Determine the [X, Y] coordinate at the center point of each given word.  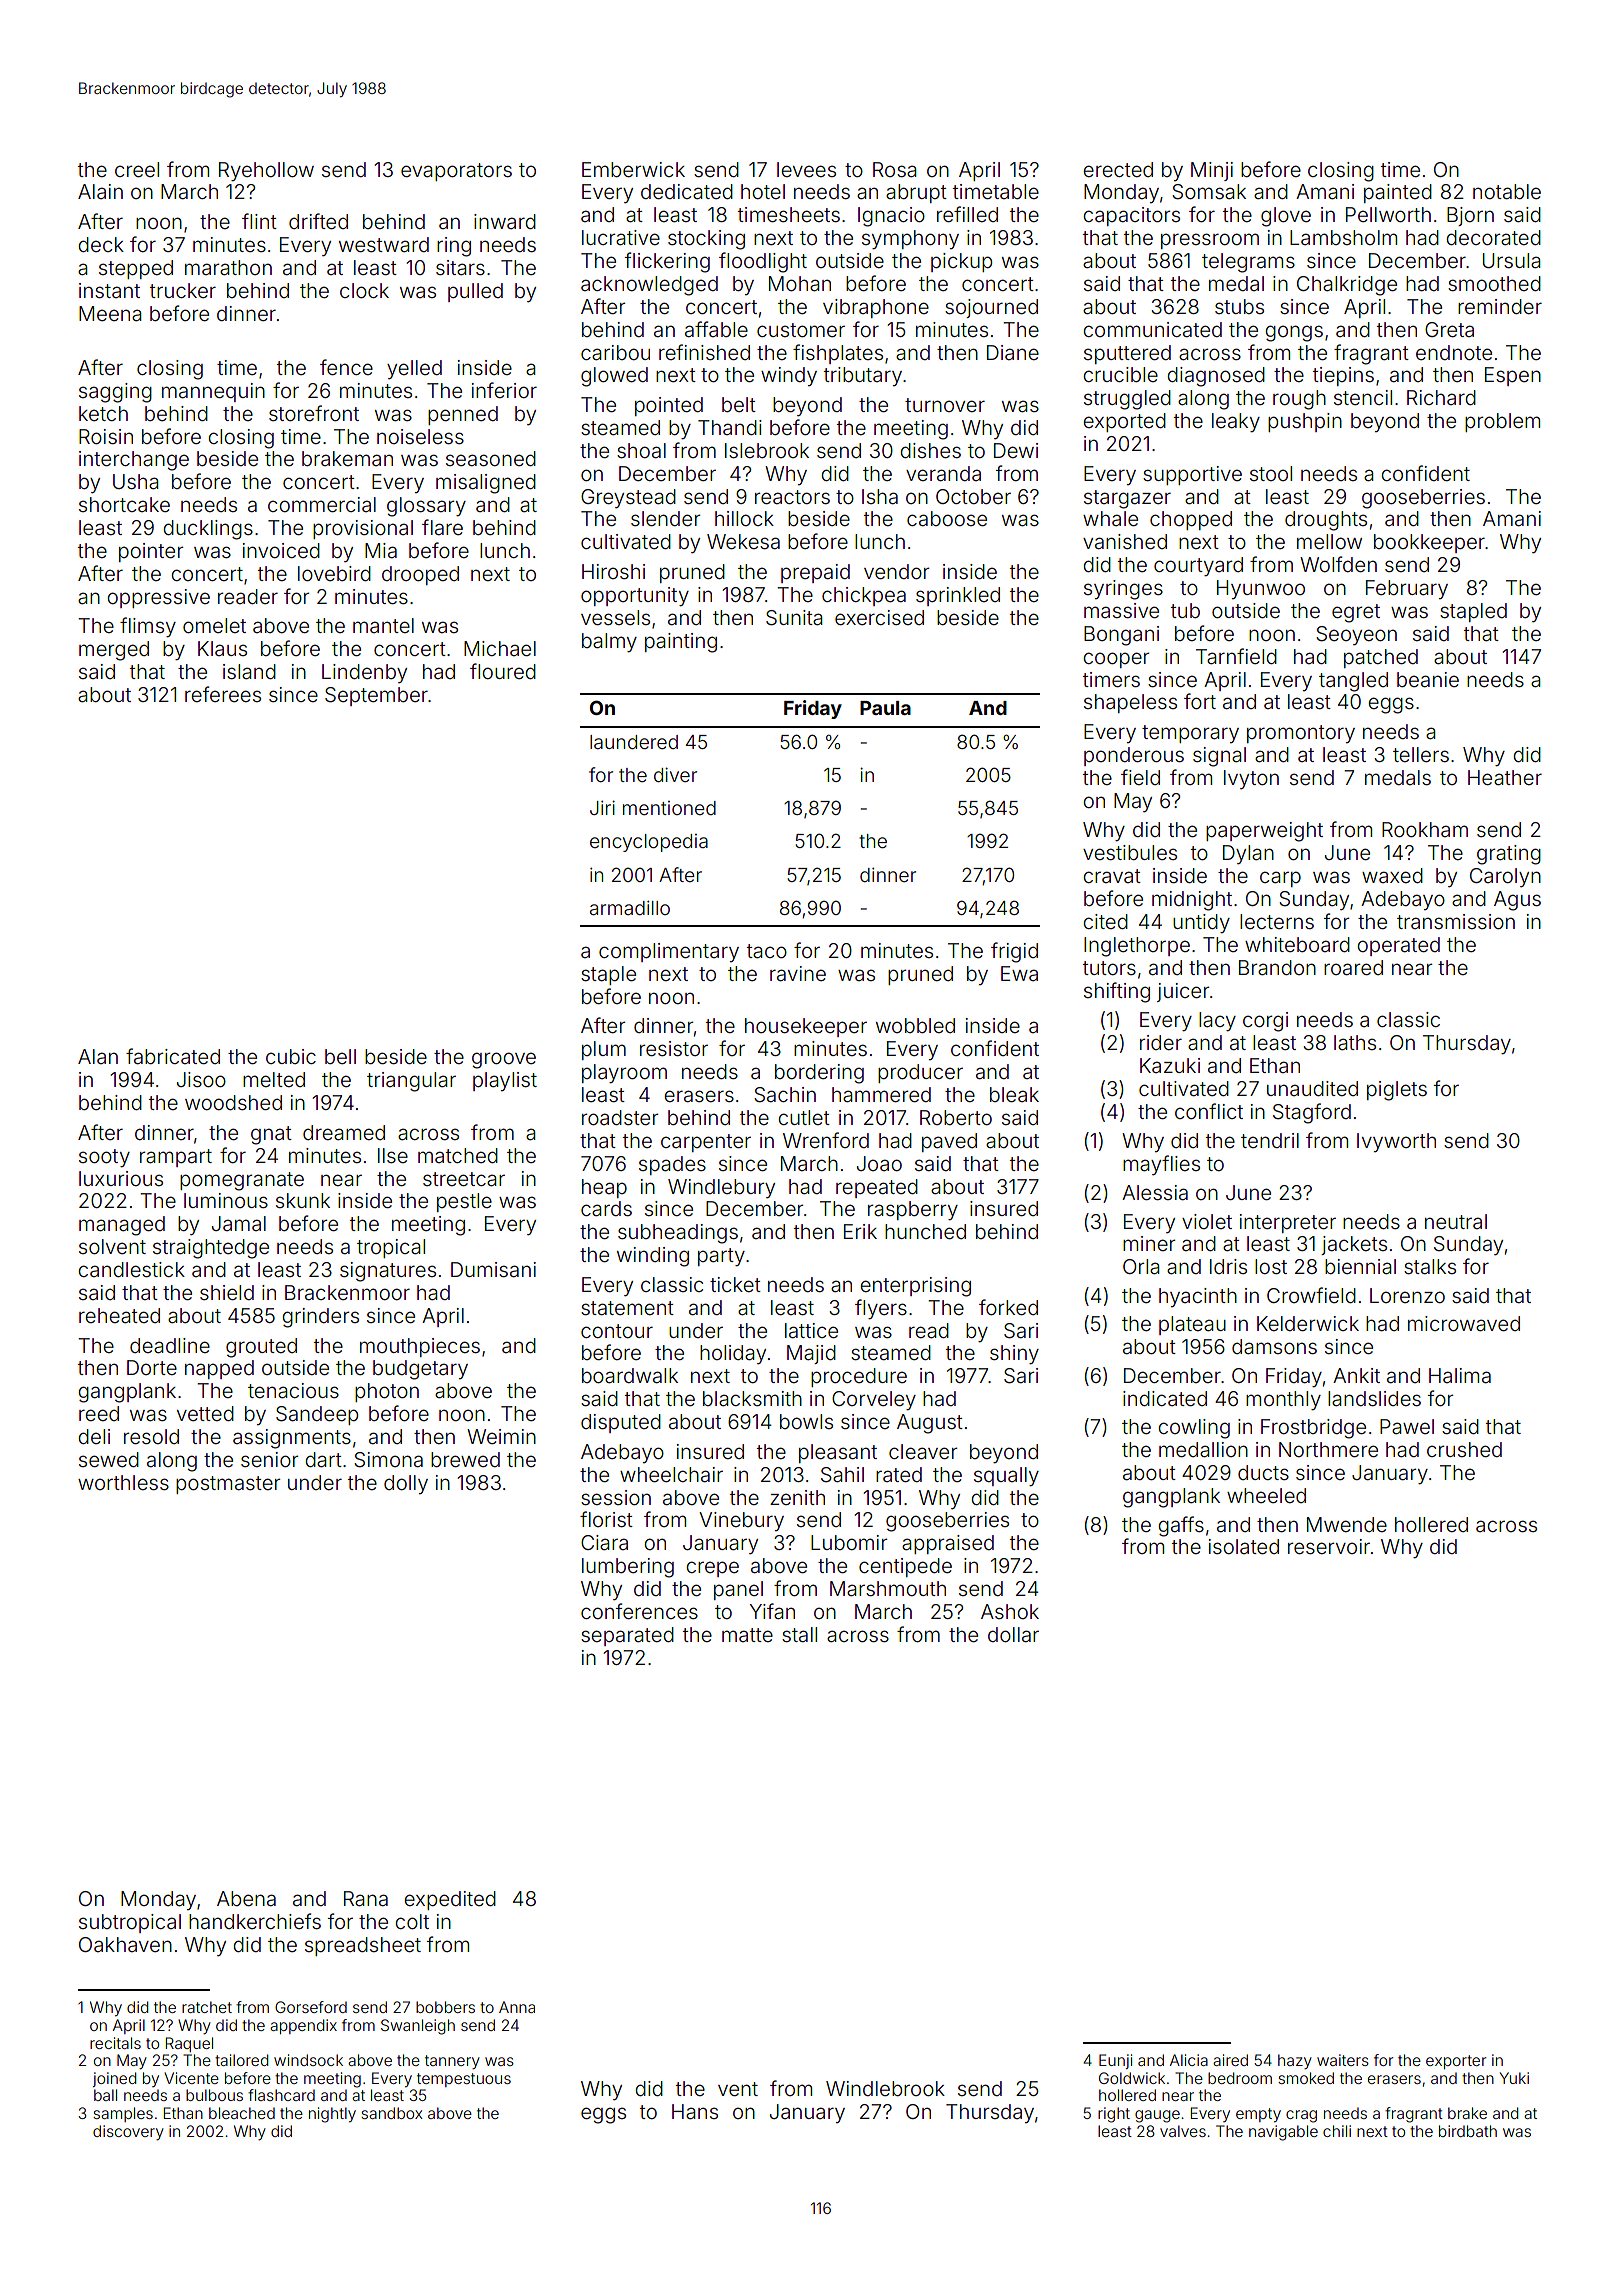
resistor [674, 1048]
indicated [1165, 1398]
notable [1507, 191]
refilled [967, 214]
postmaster [228, 1485]
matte [747, 1635]
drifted [318, 221]
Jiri [602, 807]
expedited [450, 1900]
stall [799, 1634]
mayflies [1161, 1165]
